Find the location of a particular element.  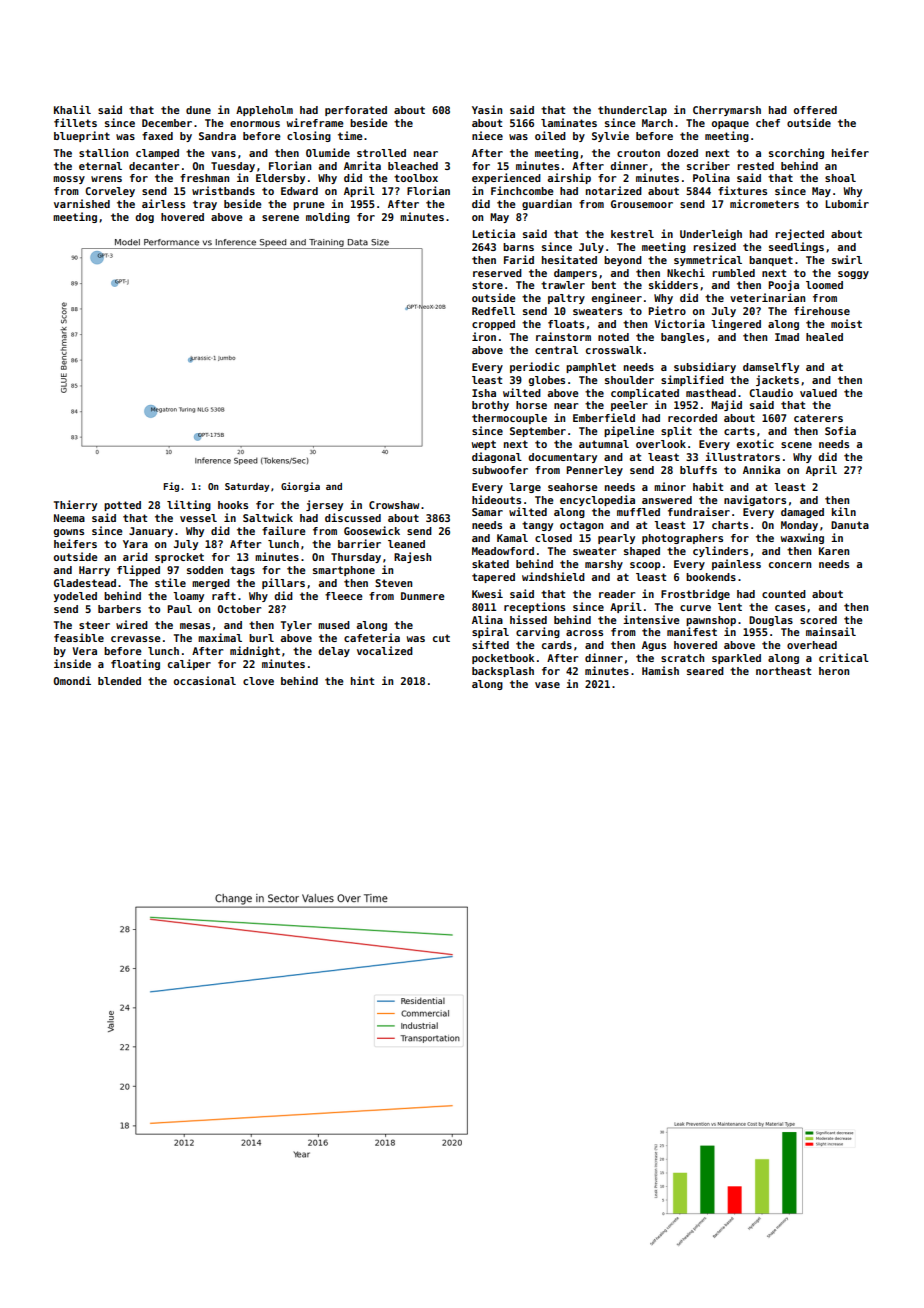

Yasin is located at coordinates (487, 109).
